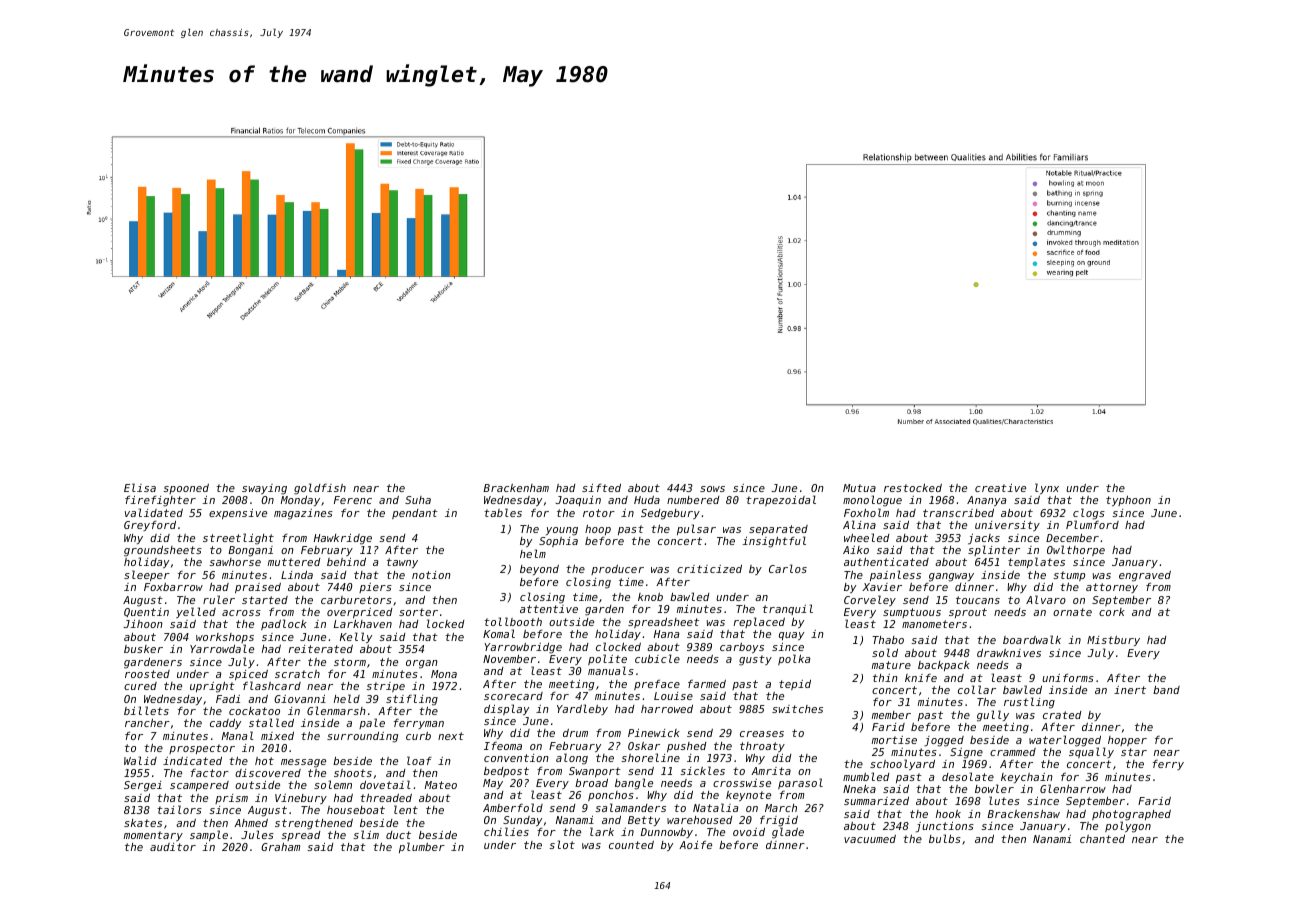  Describe the element at coordinates (1007, 526) in the page. I see `university` at that location.
